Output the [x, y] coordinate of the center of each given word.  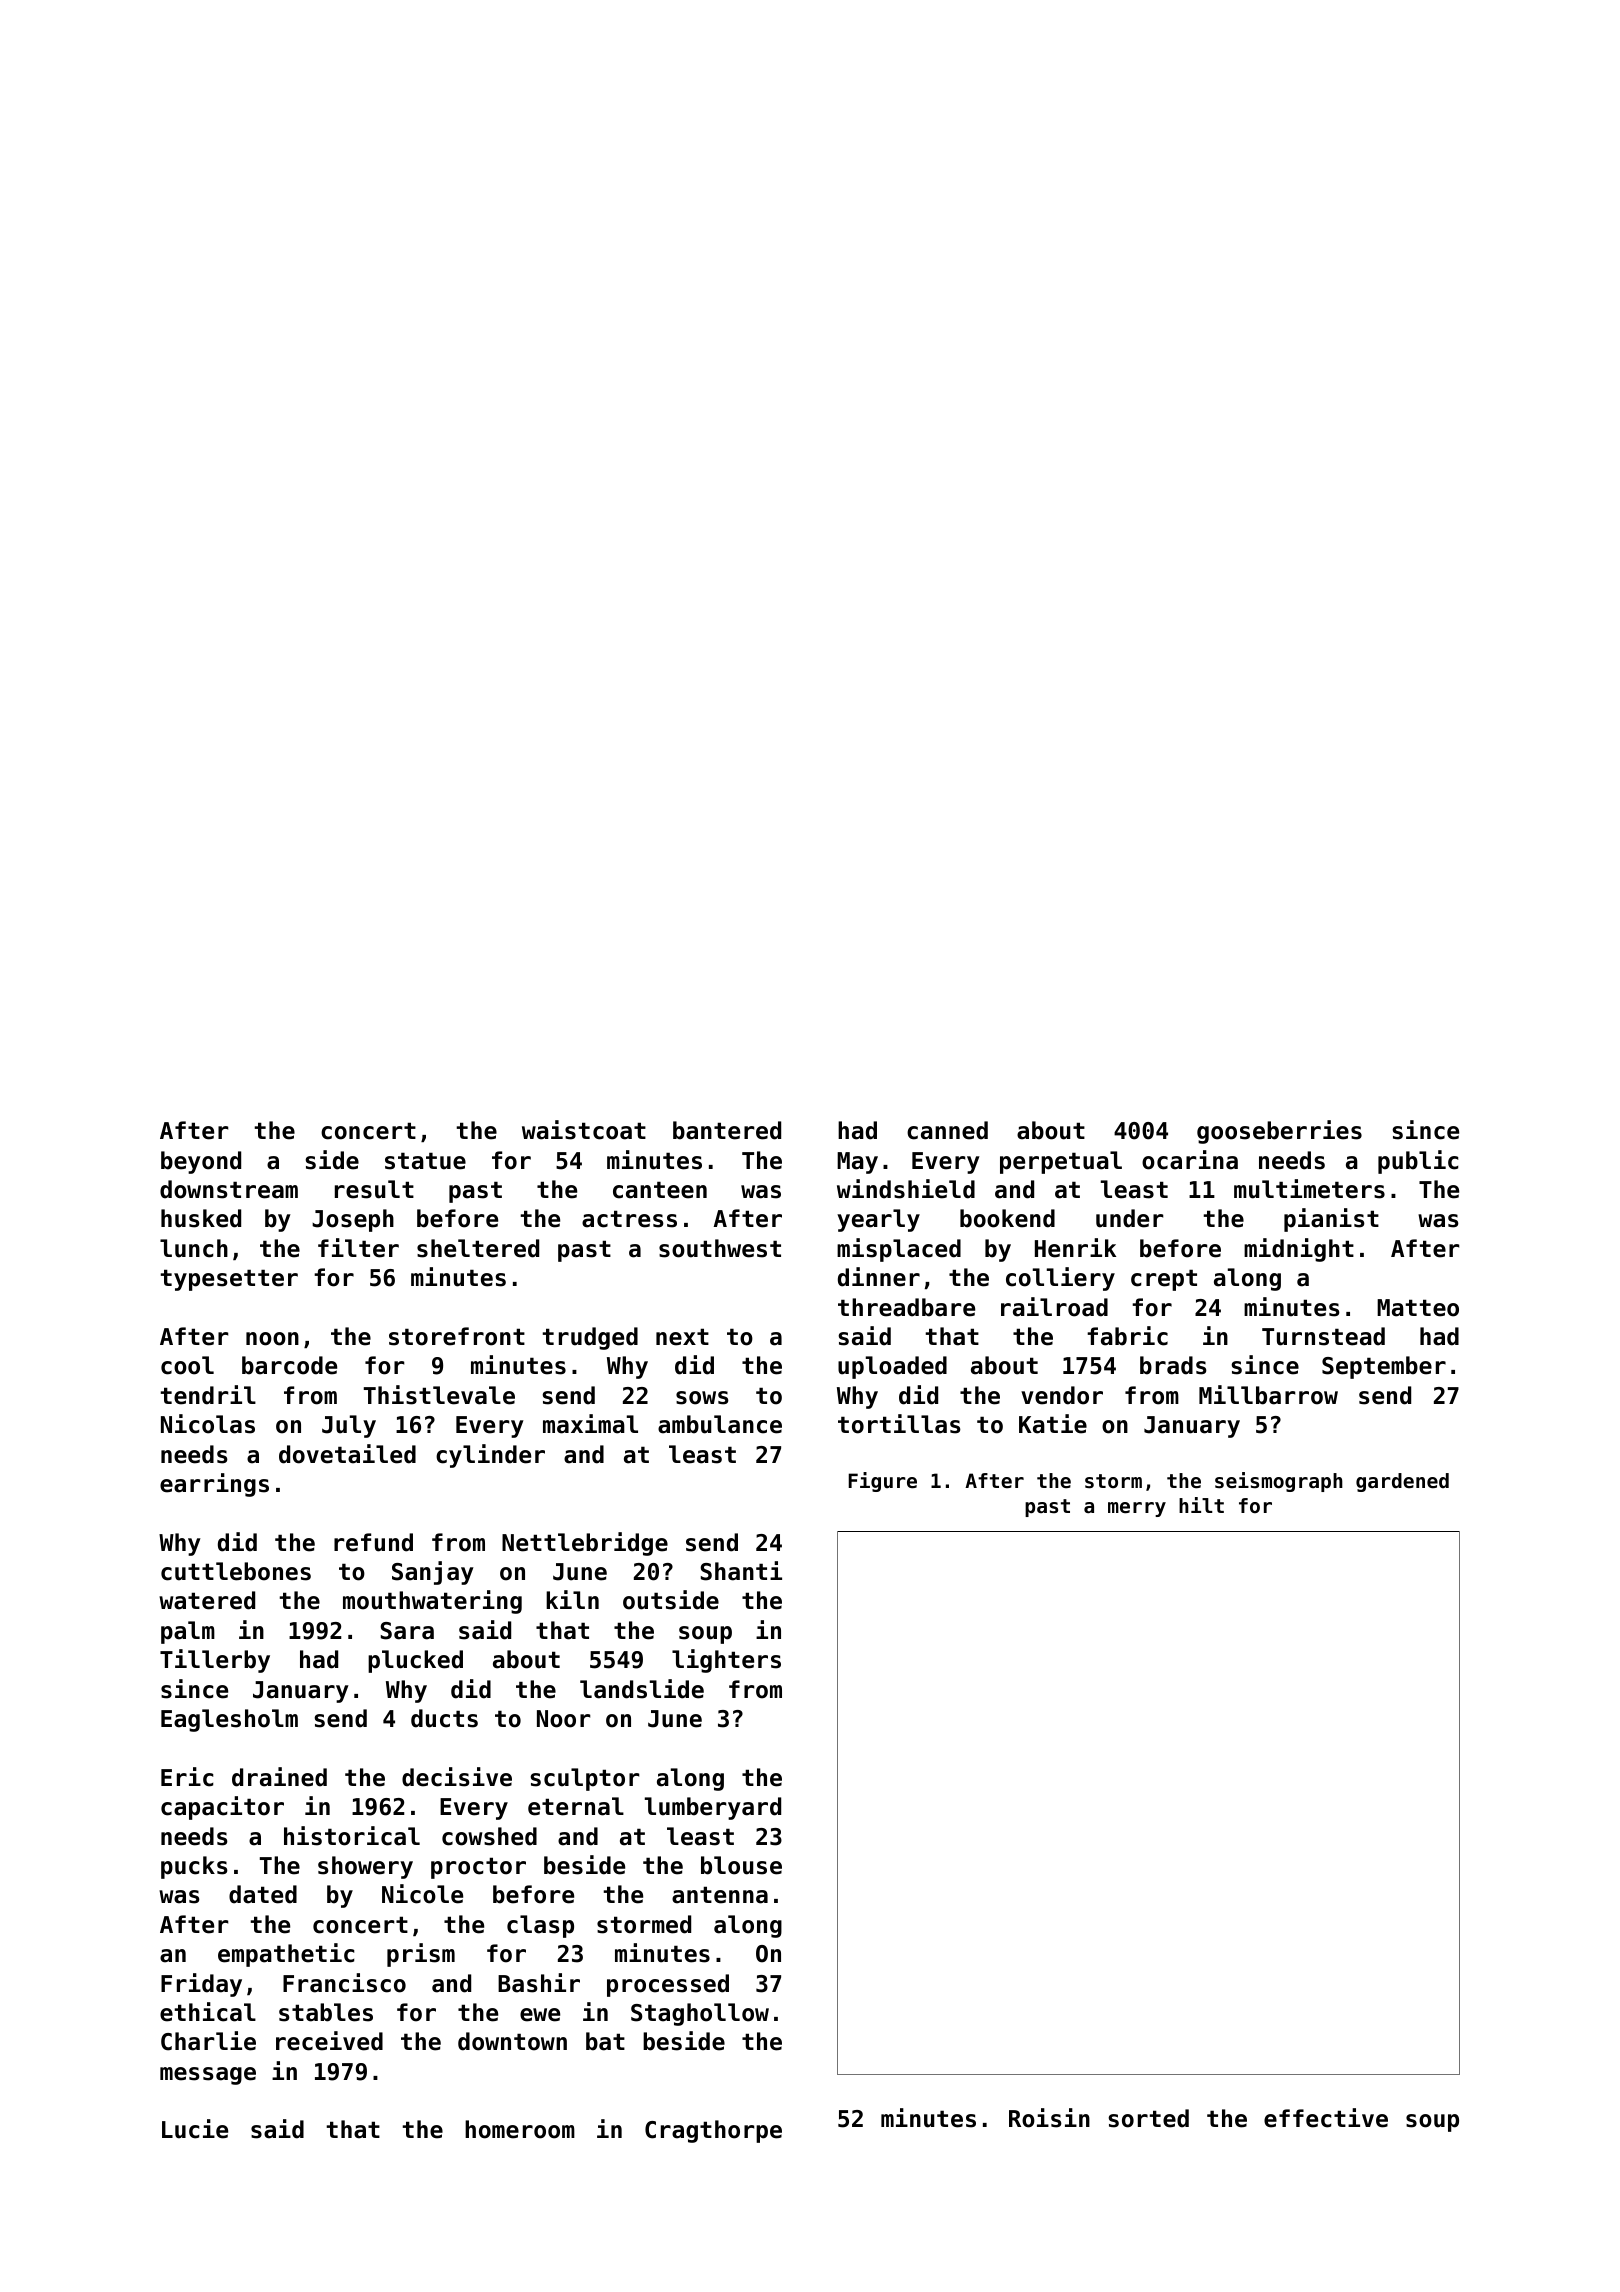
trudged [590, 1338]
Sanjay [433, 1573]
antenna [720, 1895]
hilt [1201, 1505]
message [208, 2076]
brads [1173, 1365]
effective [1326, 2118]
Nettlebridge [585, 1544]
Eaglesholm [229, 1720]
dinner [879, 1277]
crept [1164, 1280]
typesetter [229, 1280]
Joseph [353, 1220]
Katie [1053, 1424]
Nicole [422, 1894]
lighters [726, 1661]
